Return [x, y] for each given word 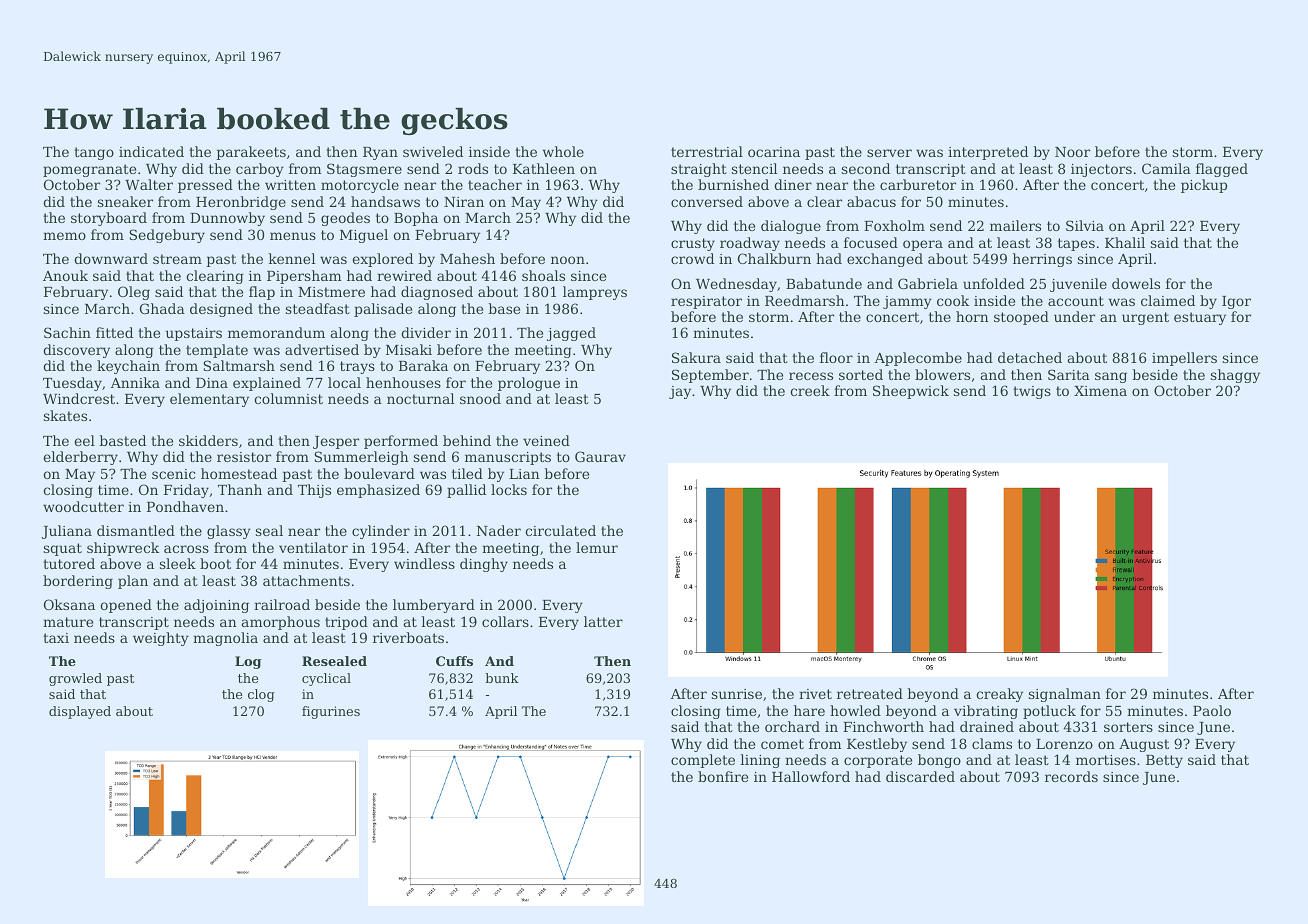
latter [603, 621]
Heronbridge [241, 203]
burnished [733, 184]
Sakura [696, 357]
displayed [80, 712]
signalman [1065, 695]
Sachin [67, 332]
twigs [1032, 392]
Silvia [1085, 225]
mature [68, 622]
